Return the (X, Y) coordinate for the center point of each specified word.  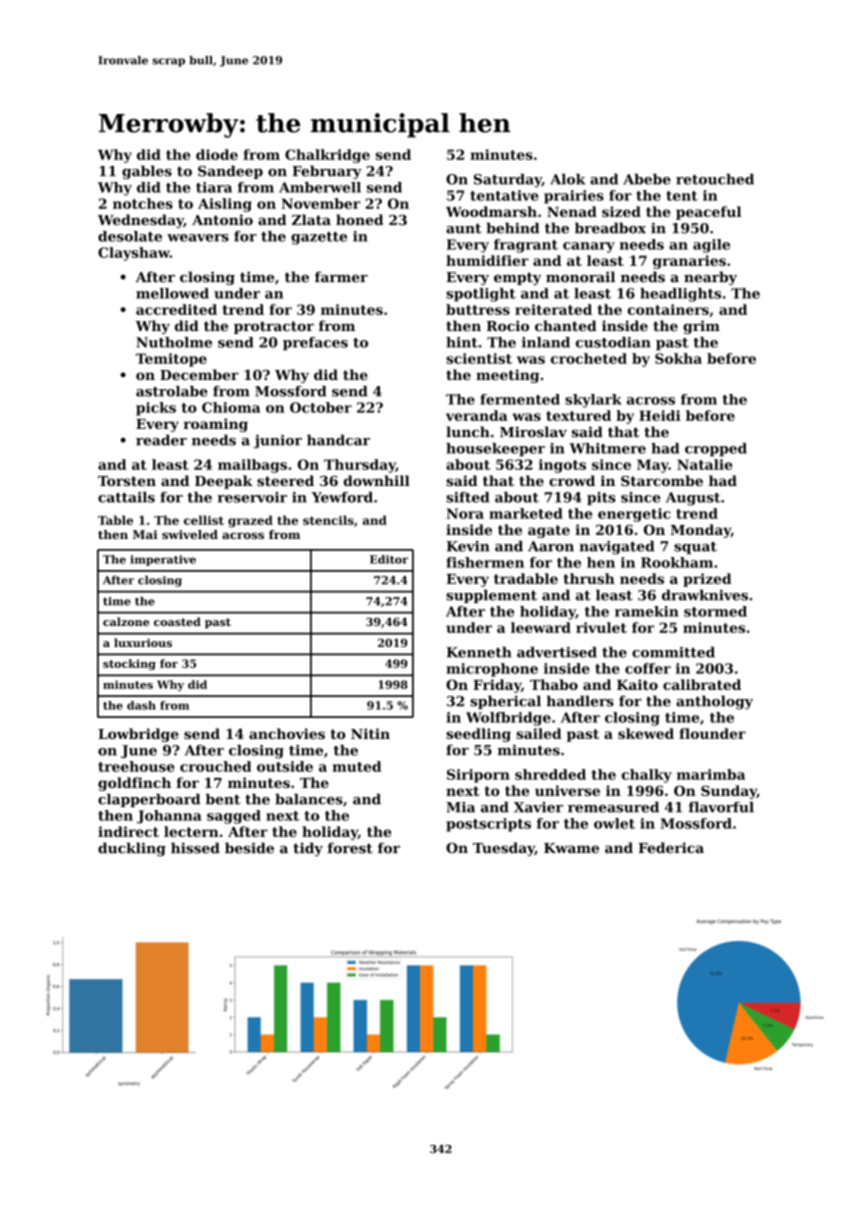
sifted (467, 497)
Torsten (127, 481)
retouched (715, 179)
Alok (567, 179)
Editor (389, 559)
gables (147, 172)
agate (549, 531)
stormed (715, 611)
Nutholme (174, 342)
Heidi (660, 415)
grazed (250, 521)
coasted (177, 621)
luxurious (143, 642)
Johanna (169, 817)
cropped (716, 450)
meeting (507, 376)
